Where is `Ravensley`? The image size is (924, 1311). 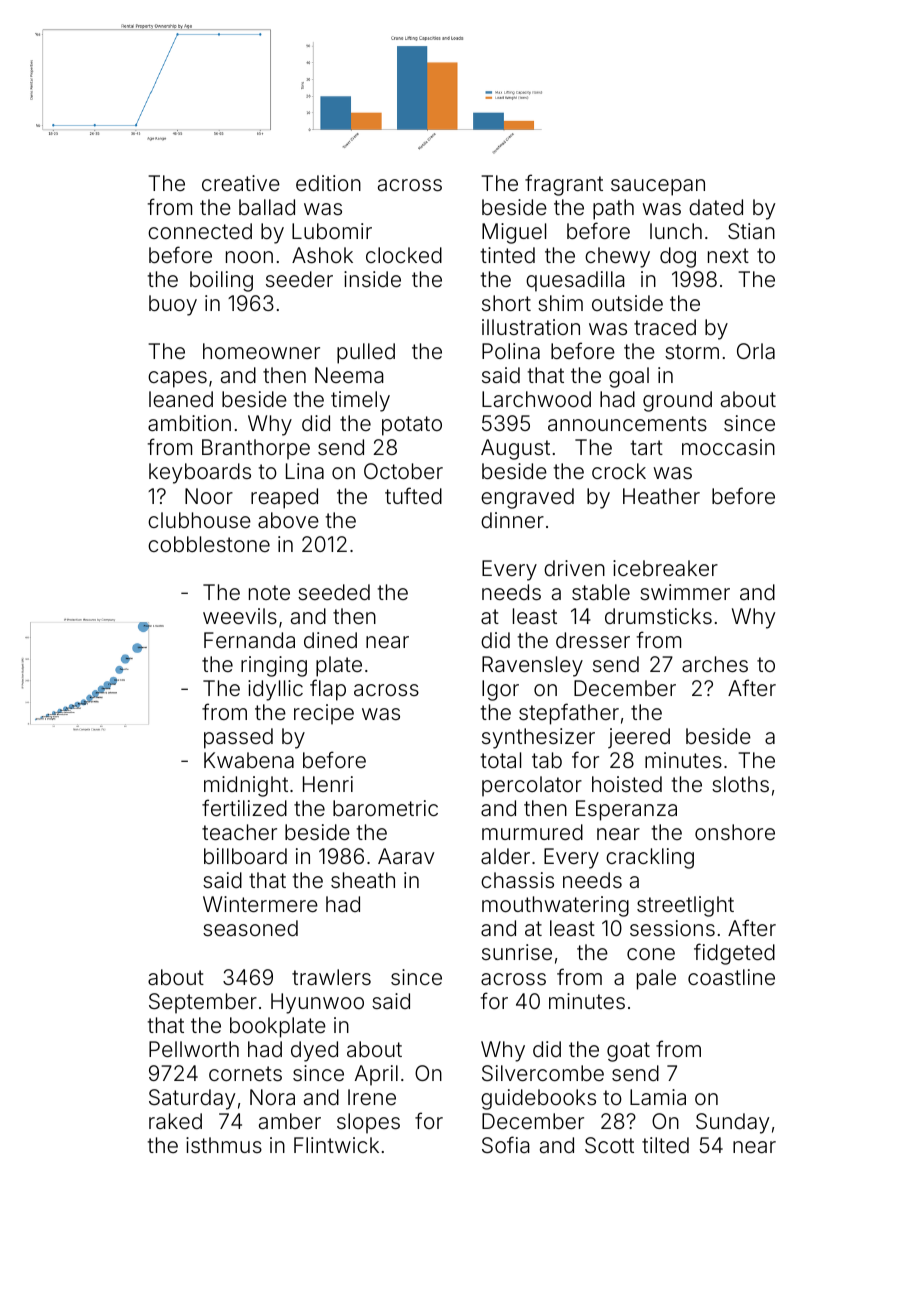
Ravensley is located at coordinates (532, 666).
